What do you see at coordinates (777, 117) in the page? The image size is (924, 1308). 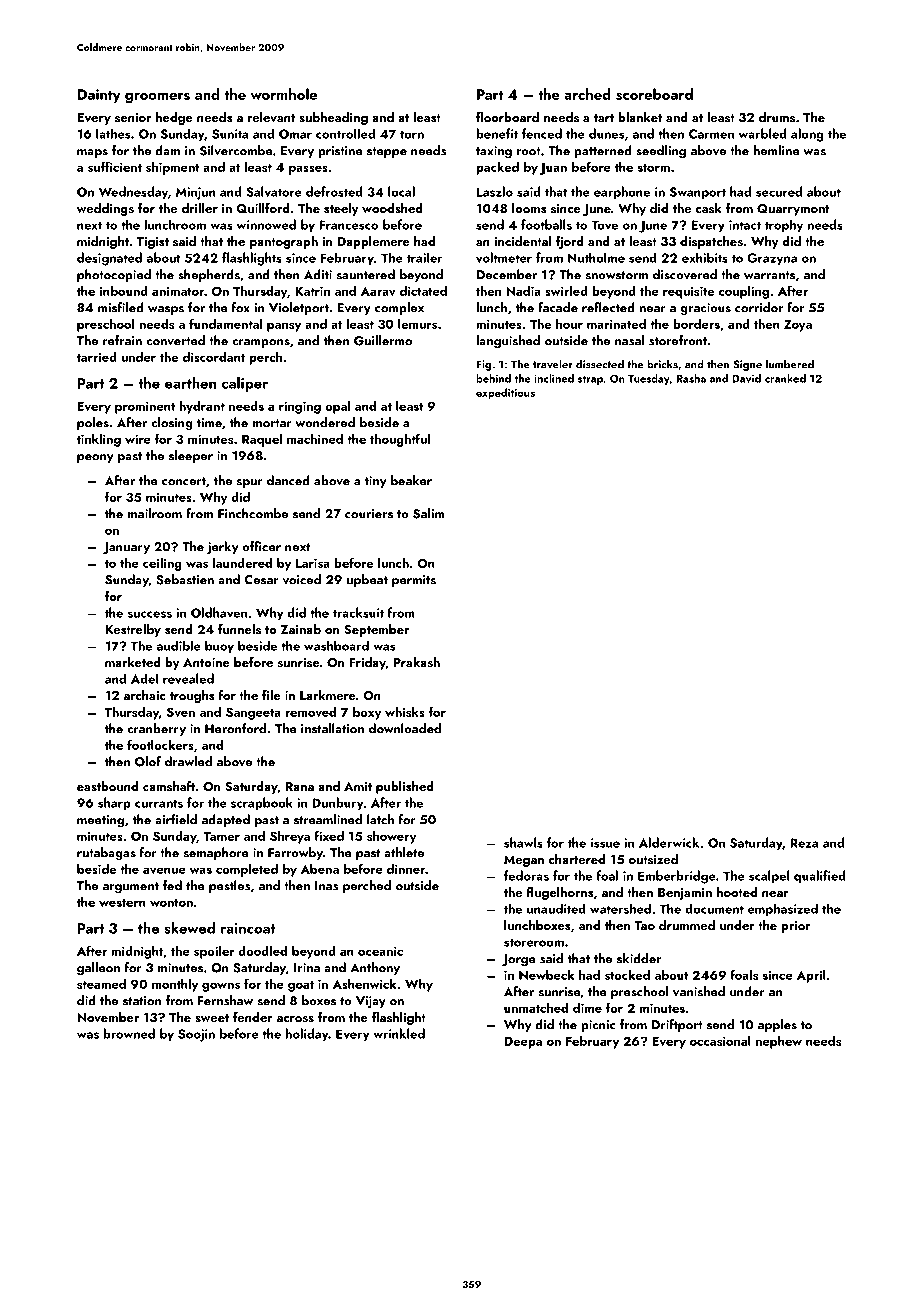 I see `drums` at bounding box center [777, 117].
